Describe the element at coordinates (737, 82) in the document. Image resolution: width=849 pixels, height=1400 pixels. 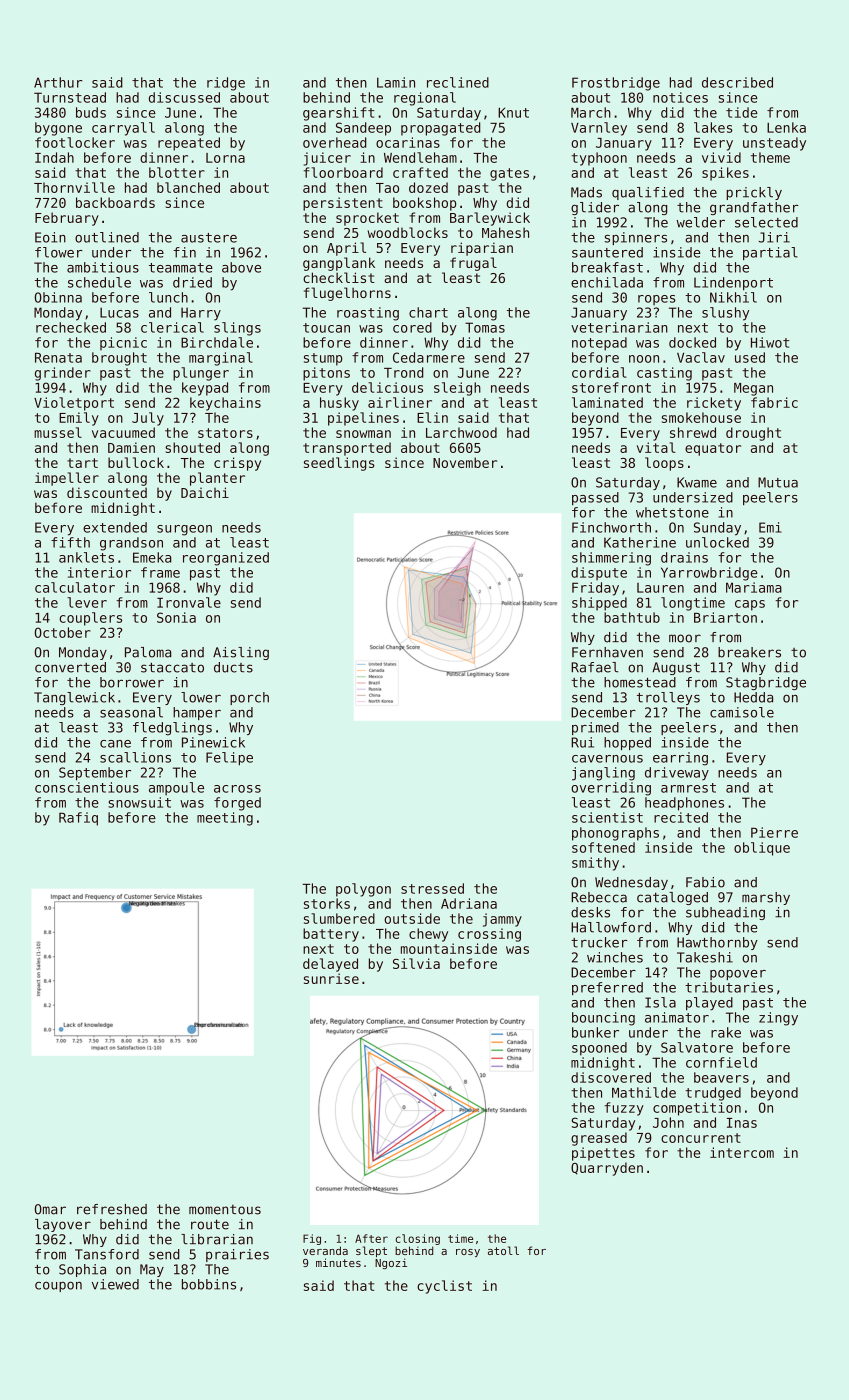
I see `described` at that location.
